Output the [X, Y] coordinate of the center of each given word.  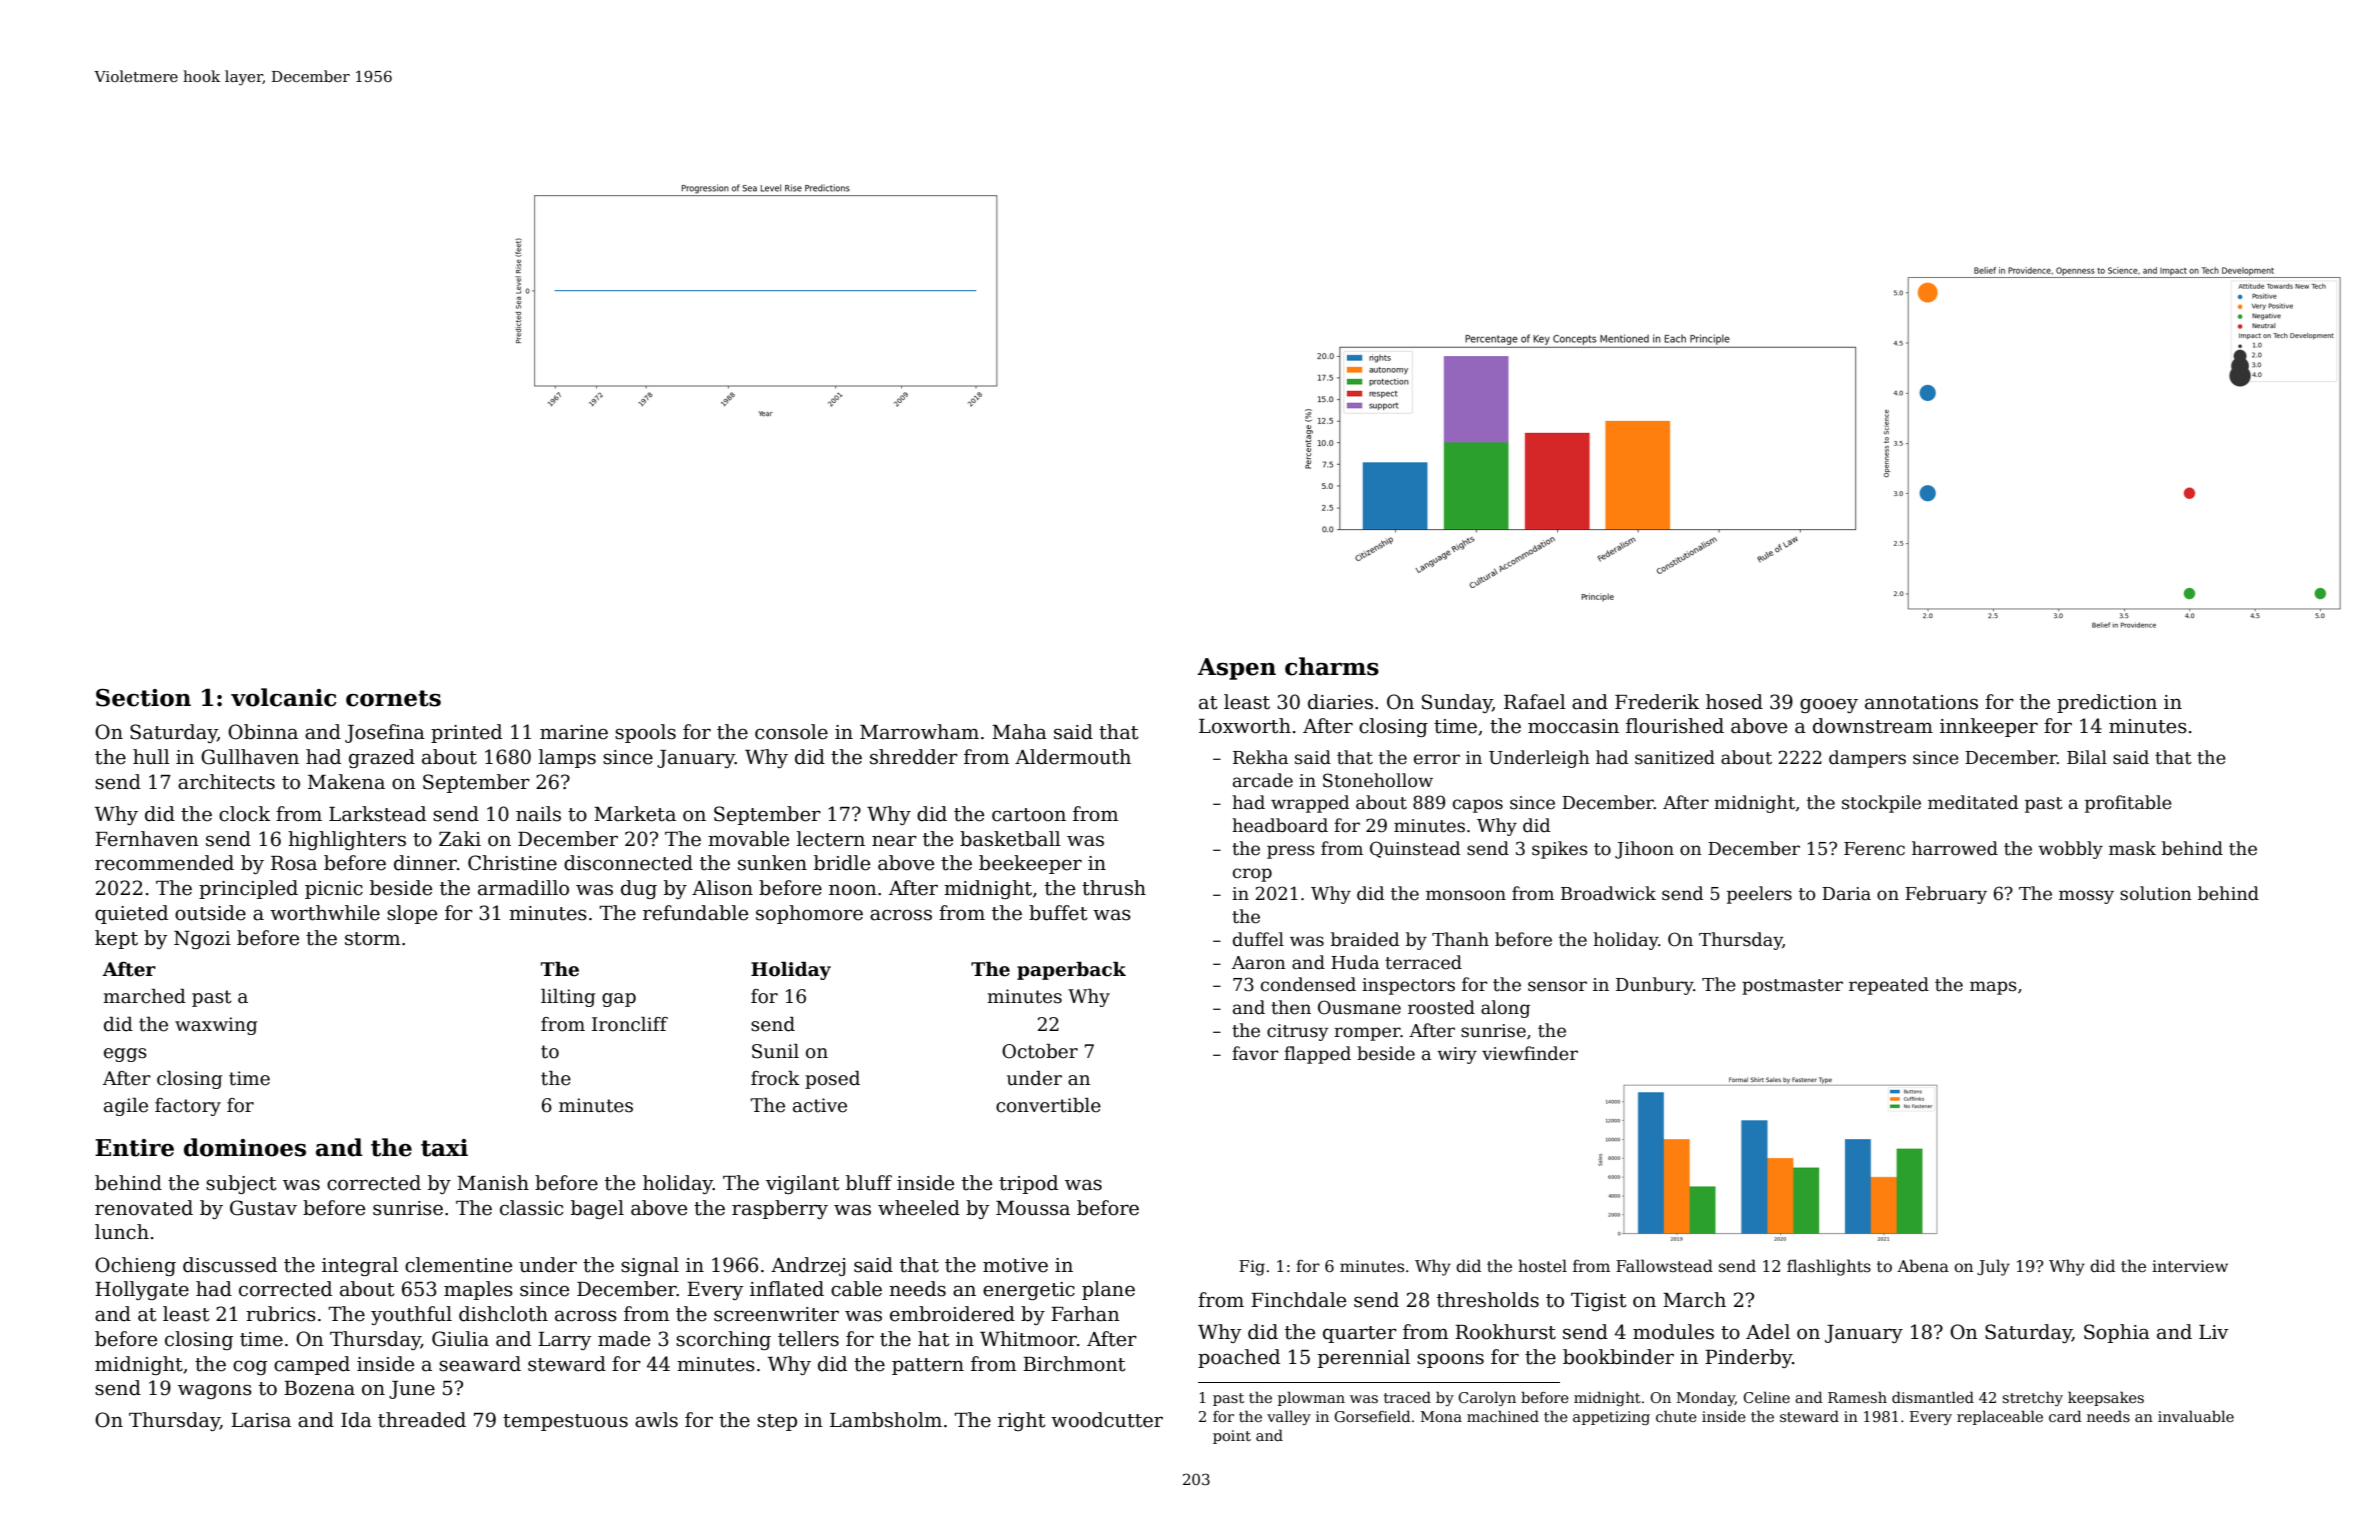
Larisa [261, 1420]
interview [2190, 1266]
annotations [1921, 702]
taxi [444, 1148]
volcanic [284, 697]
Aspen [1236, 669]
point [1232, 1437]
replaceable [2000, 1417]
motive [1015, 1265]
